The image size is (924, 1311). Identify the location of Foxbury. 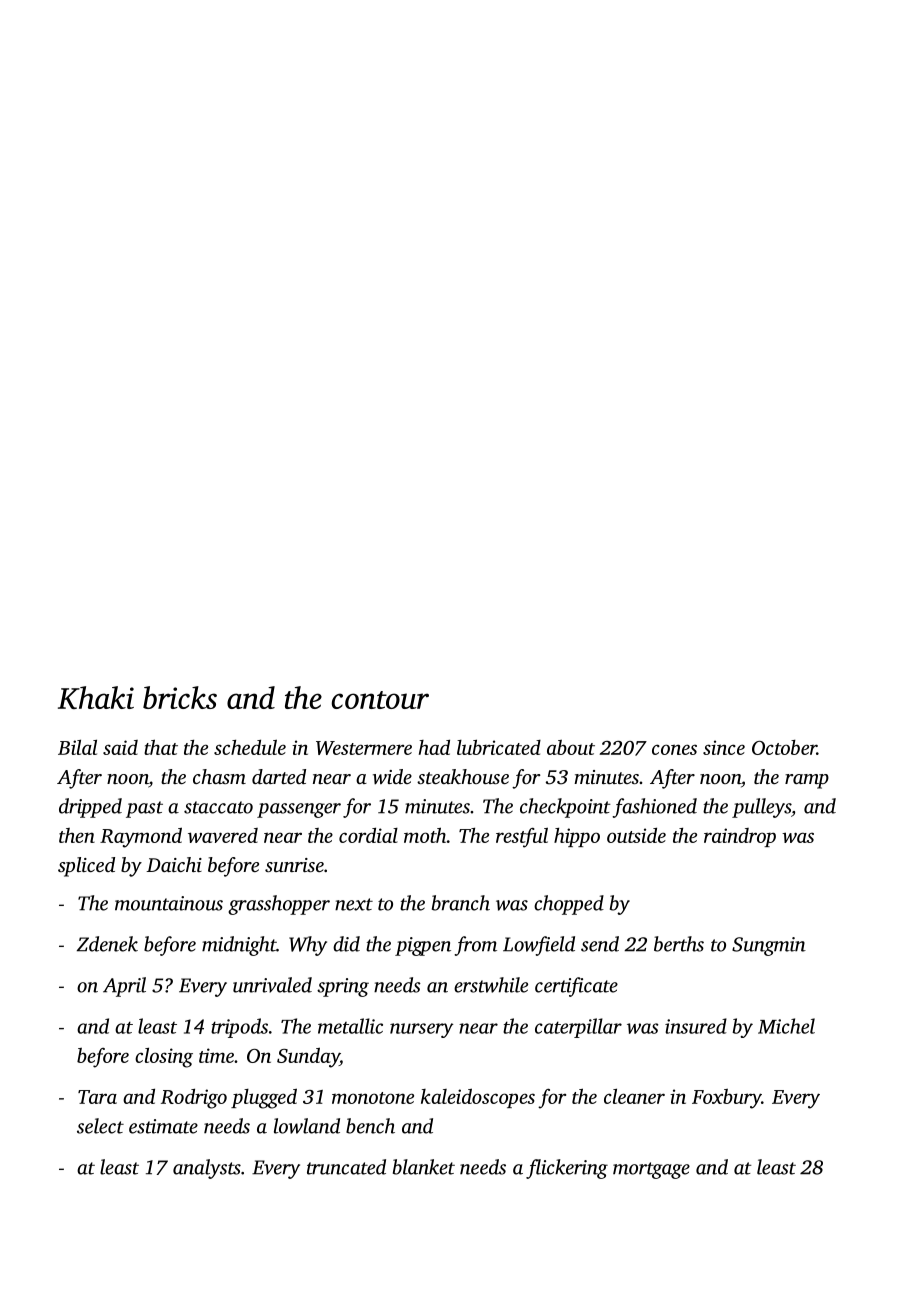
(727, 1099).
